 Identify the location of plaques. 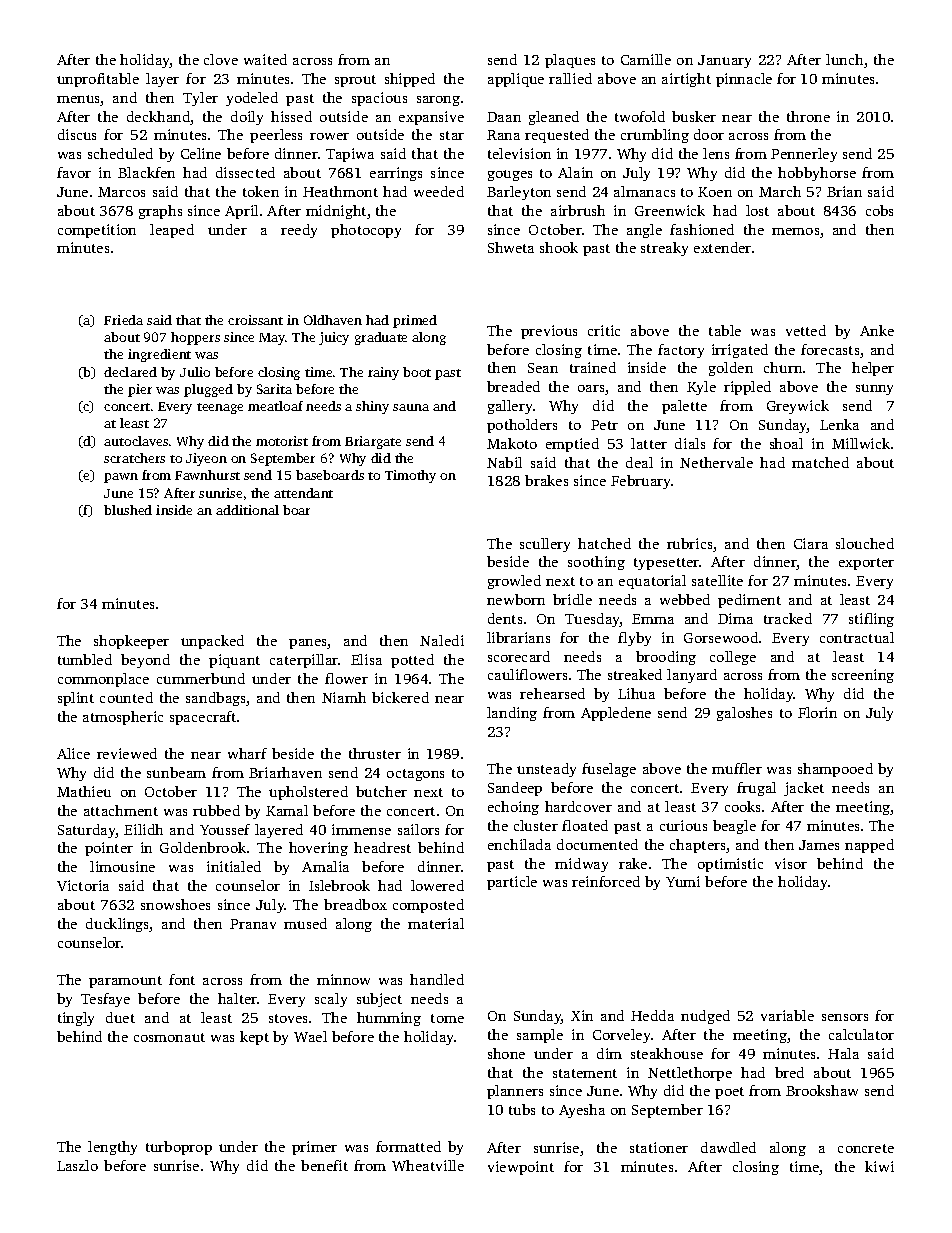
(570, 61).
